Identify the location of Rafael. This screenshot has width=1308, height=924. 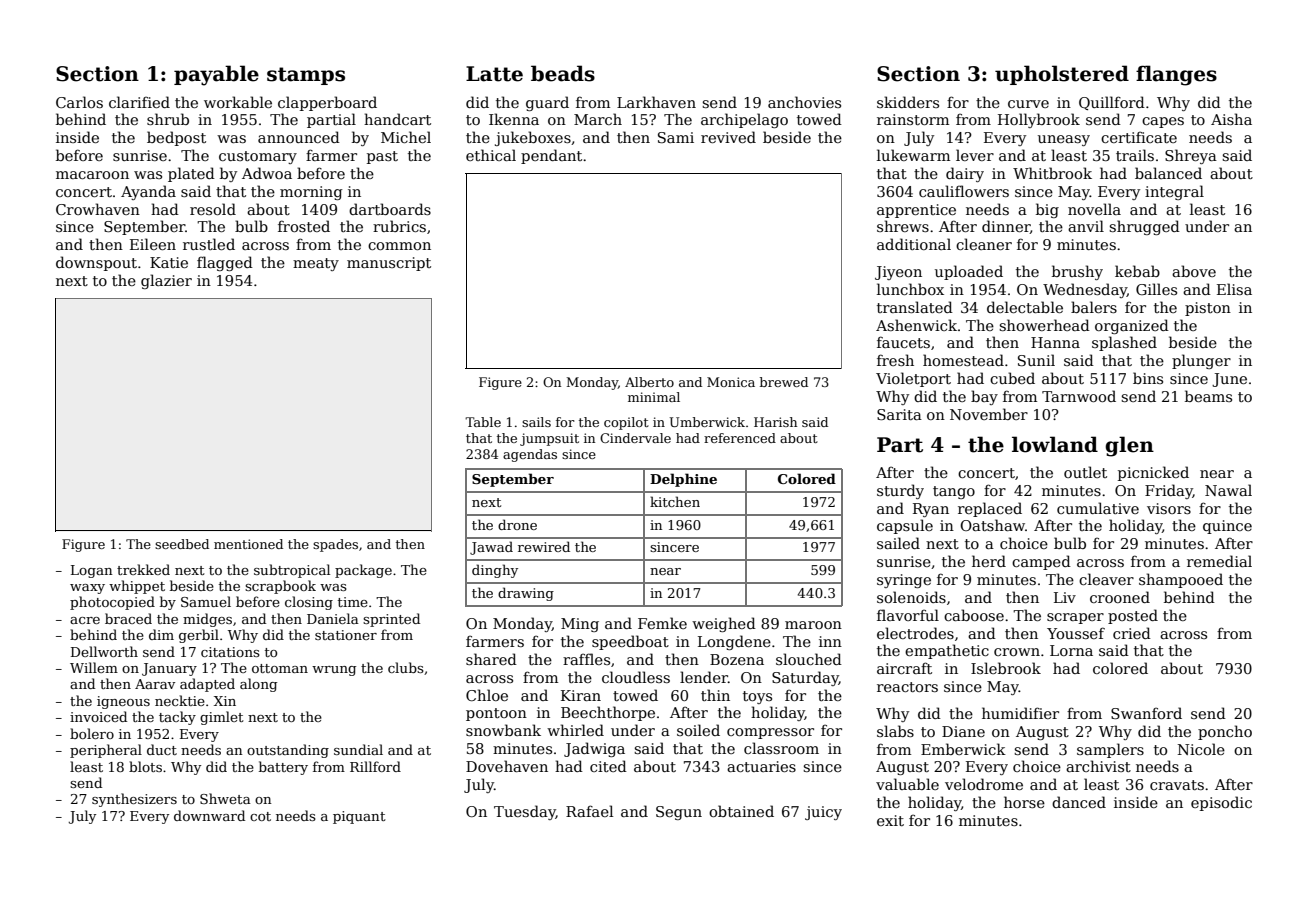
(589, 811).
